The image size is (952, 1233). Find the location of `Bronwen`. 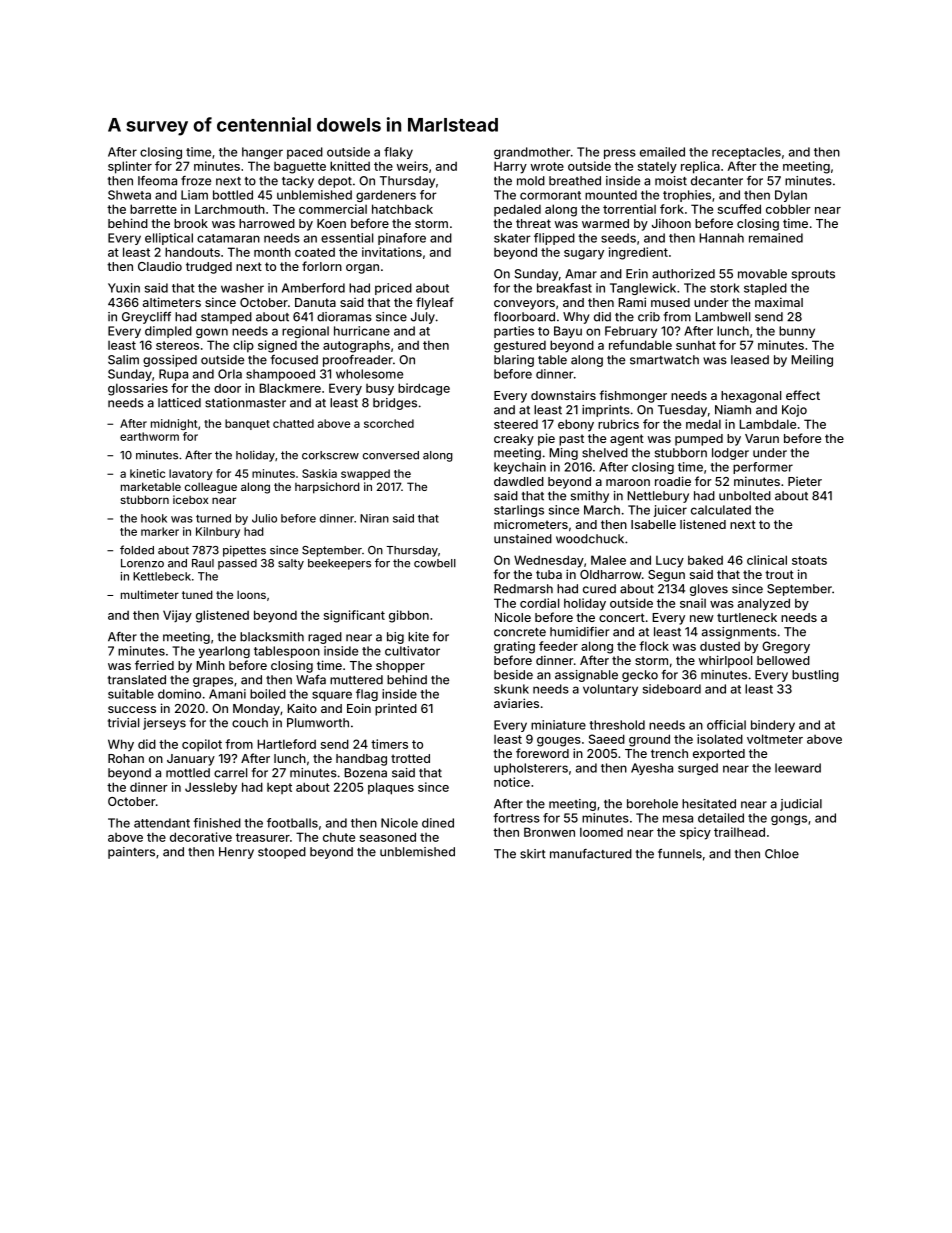

Bronwen is located at coordinates (549, 832).
